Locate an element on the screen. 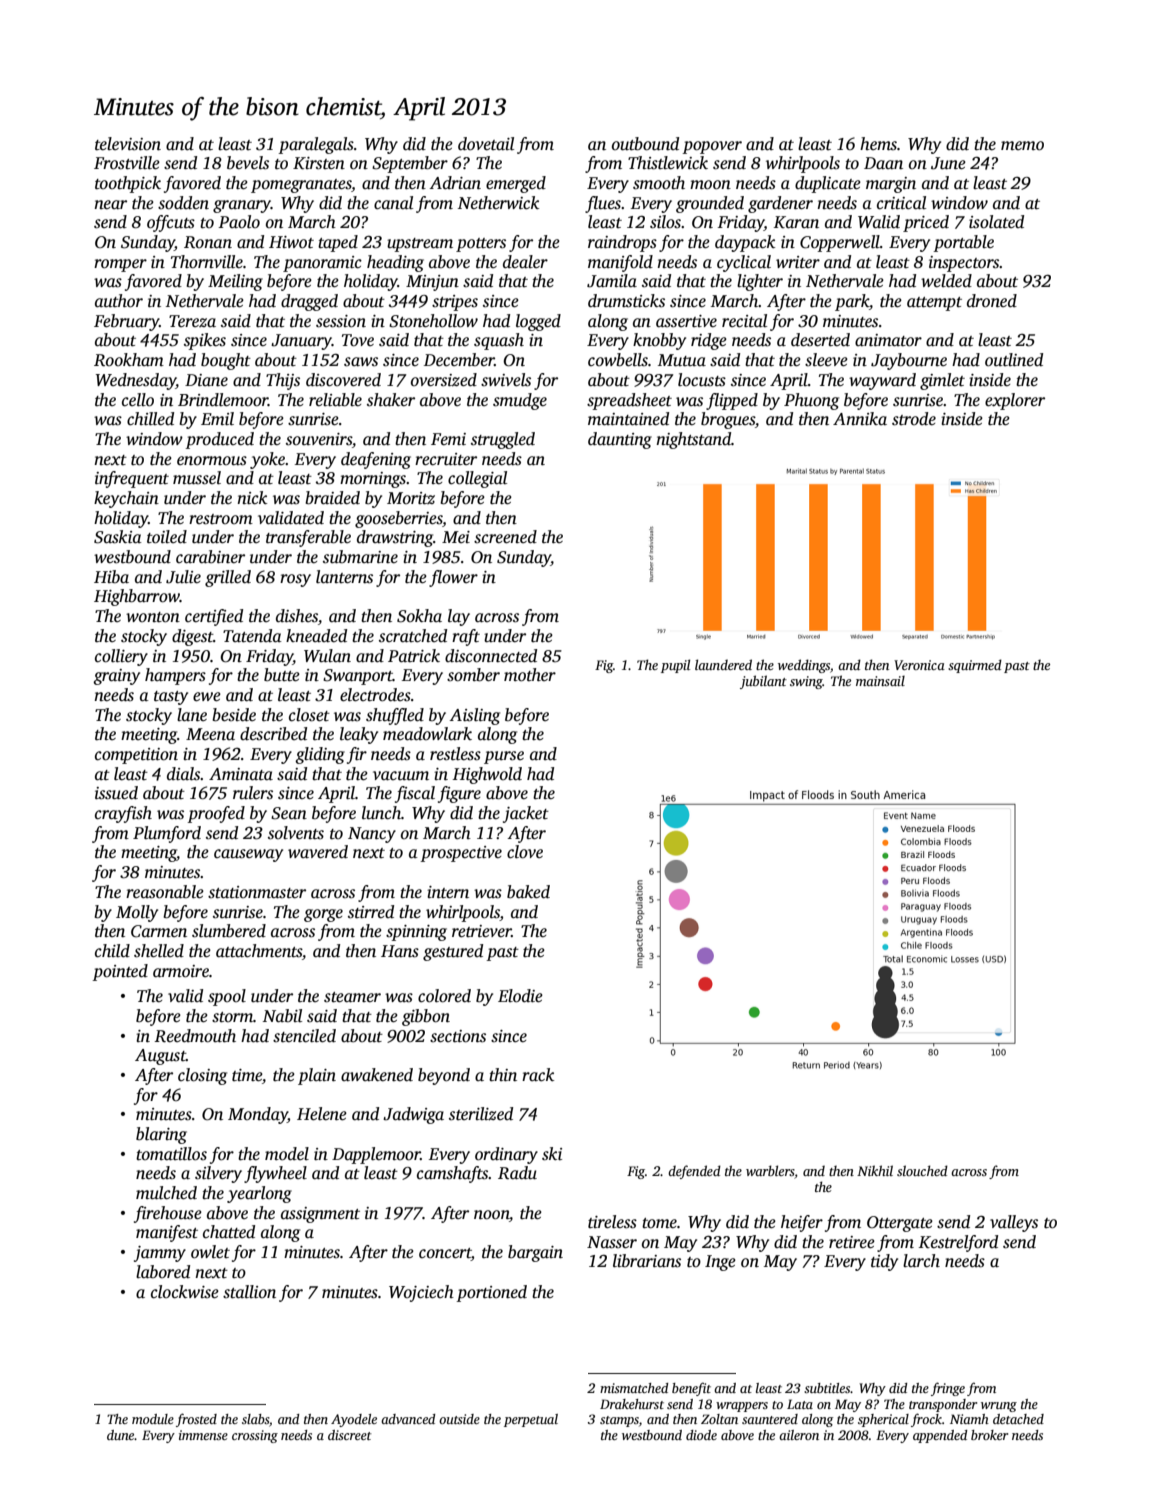 This screenshot has width=1153, height=1492. advanced is located at coordinates (408, 1419).
